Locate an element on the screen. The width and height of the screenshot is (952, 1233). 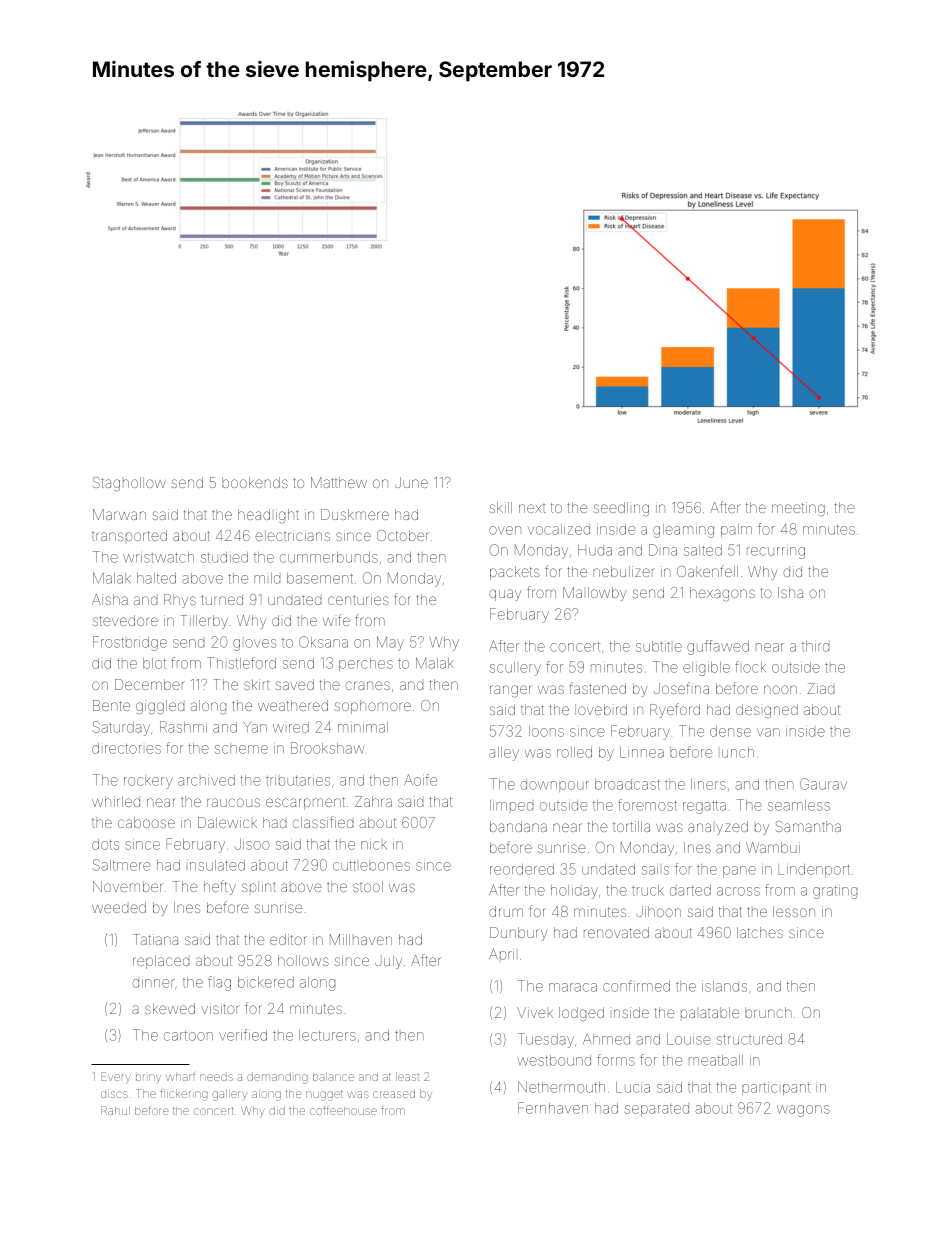
seedling is located at coordinates (621, 509).
